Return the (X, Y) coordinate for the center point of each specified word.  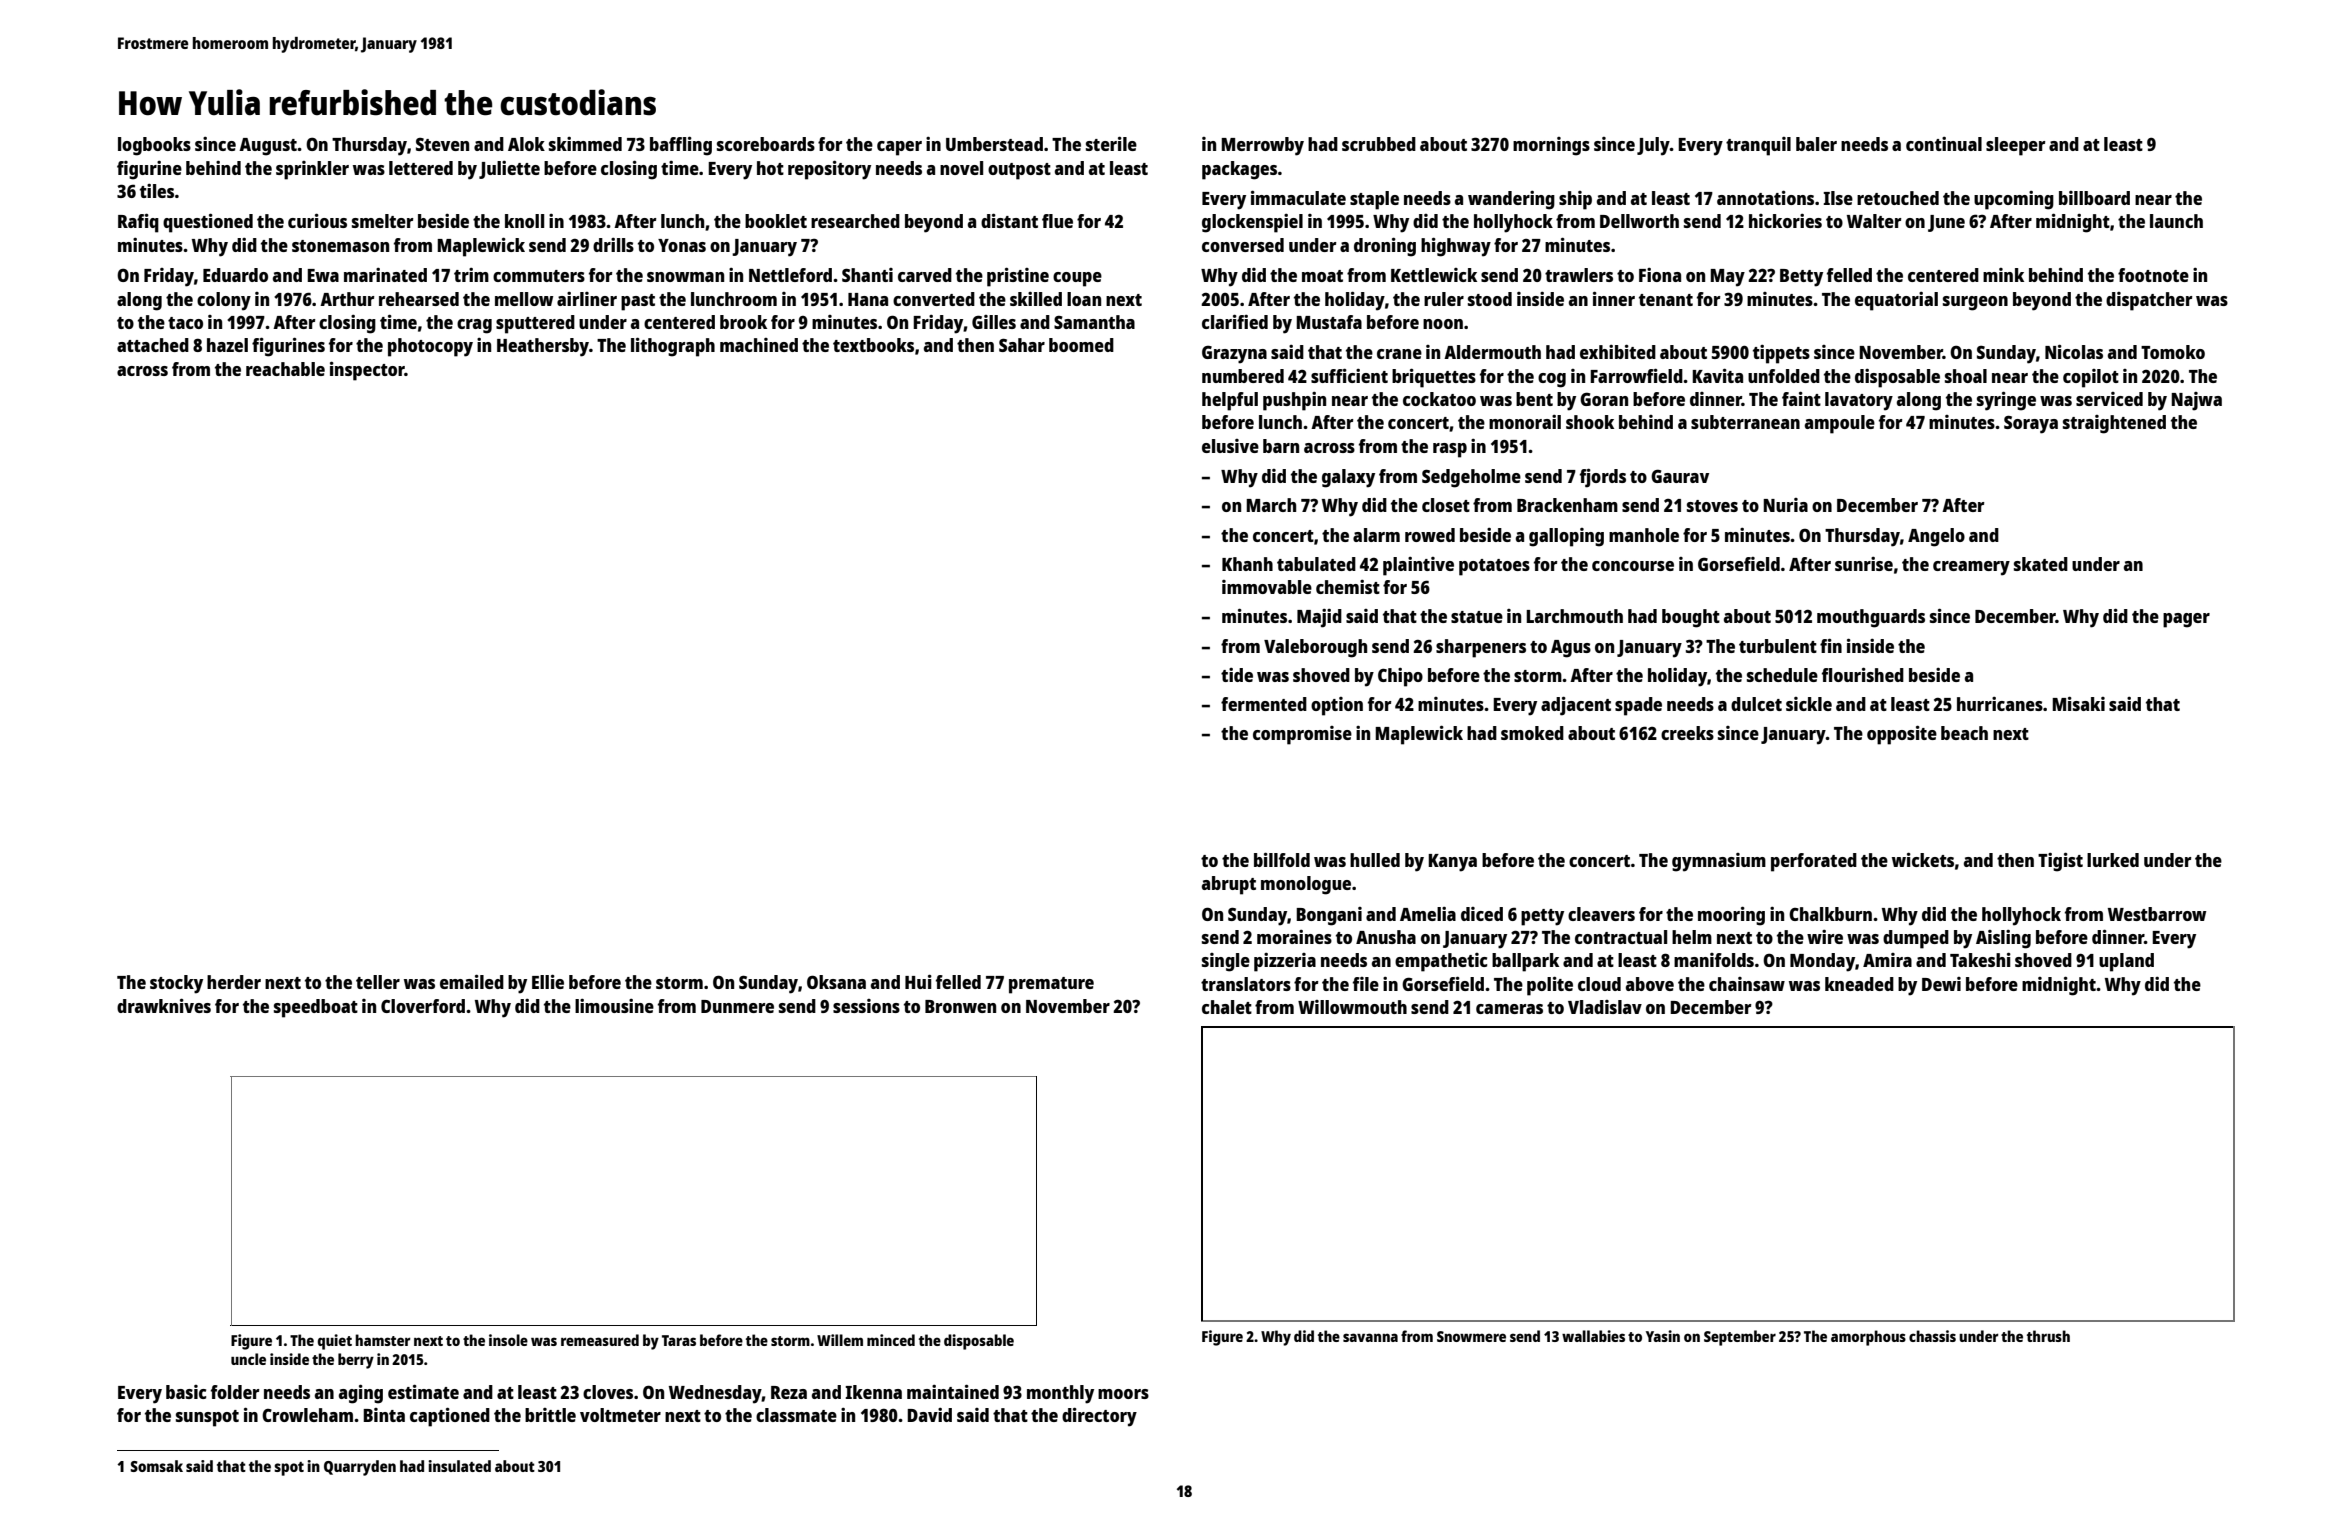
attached (153, 345)
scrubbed (1379, 144)
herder (234, 982)
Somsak (156, 1466)
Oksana (836, 982)
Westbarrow (2157, 914)
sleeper (2015, 146)
